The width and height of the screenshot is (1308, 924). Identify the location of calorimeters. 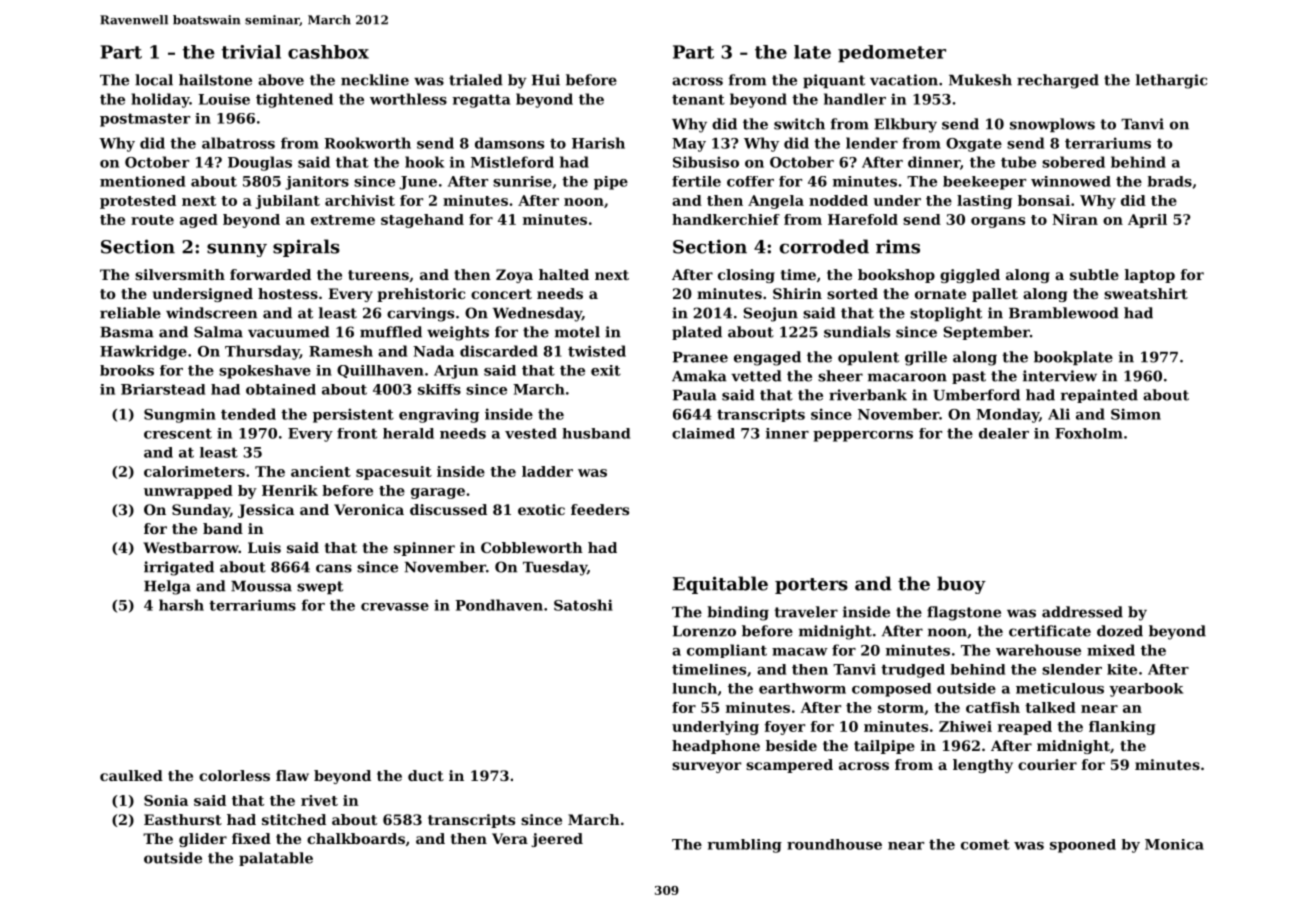
(194, 471).
